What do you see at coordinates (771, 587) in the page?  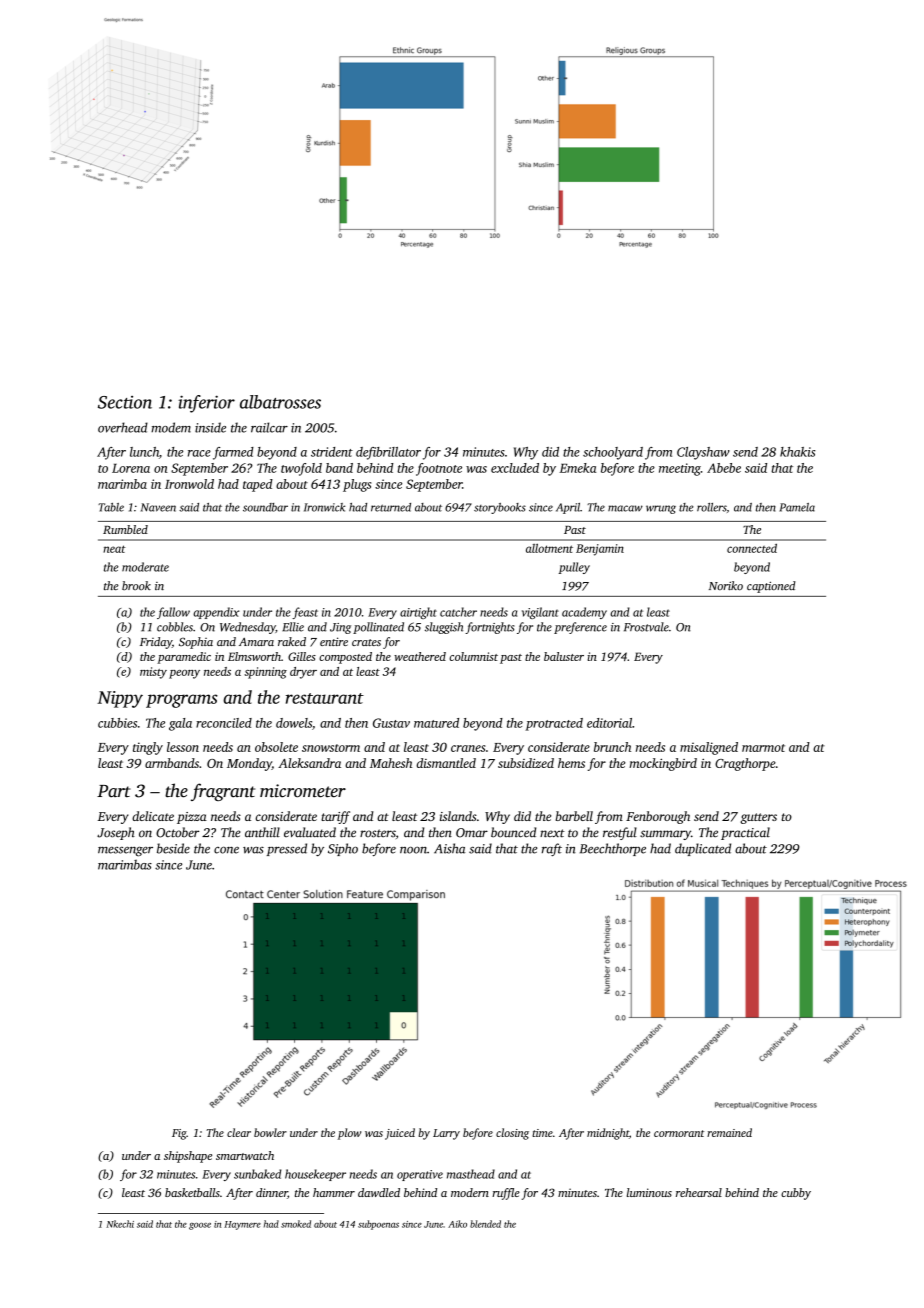 I see `captioned` at bounding box center [771, 587].
